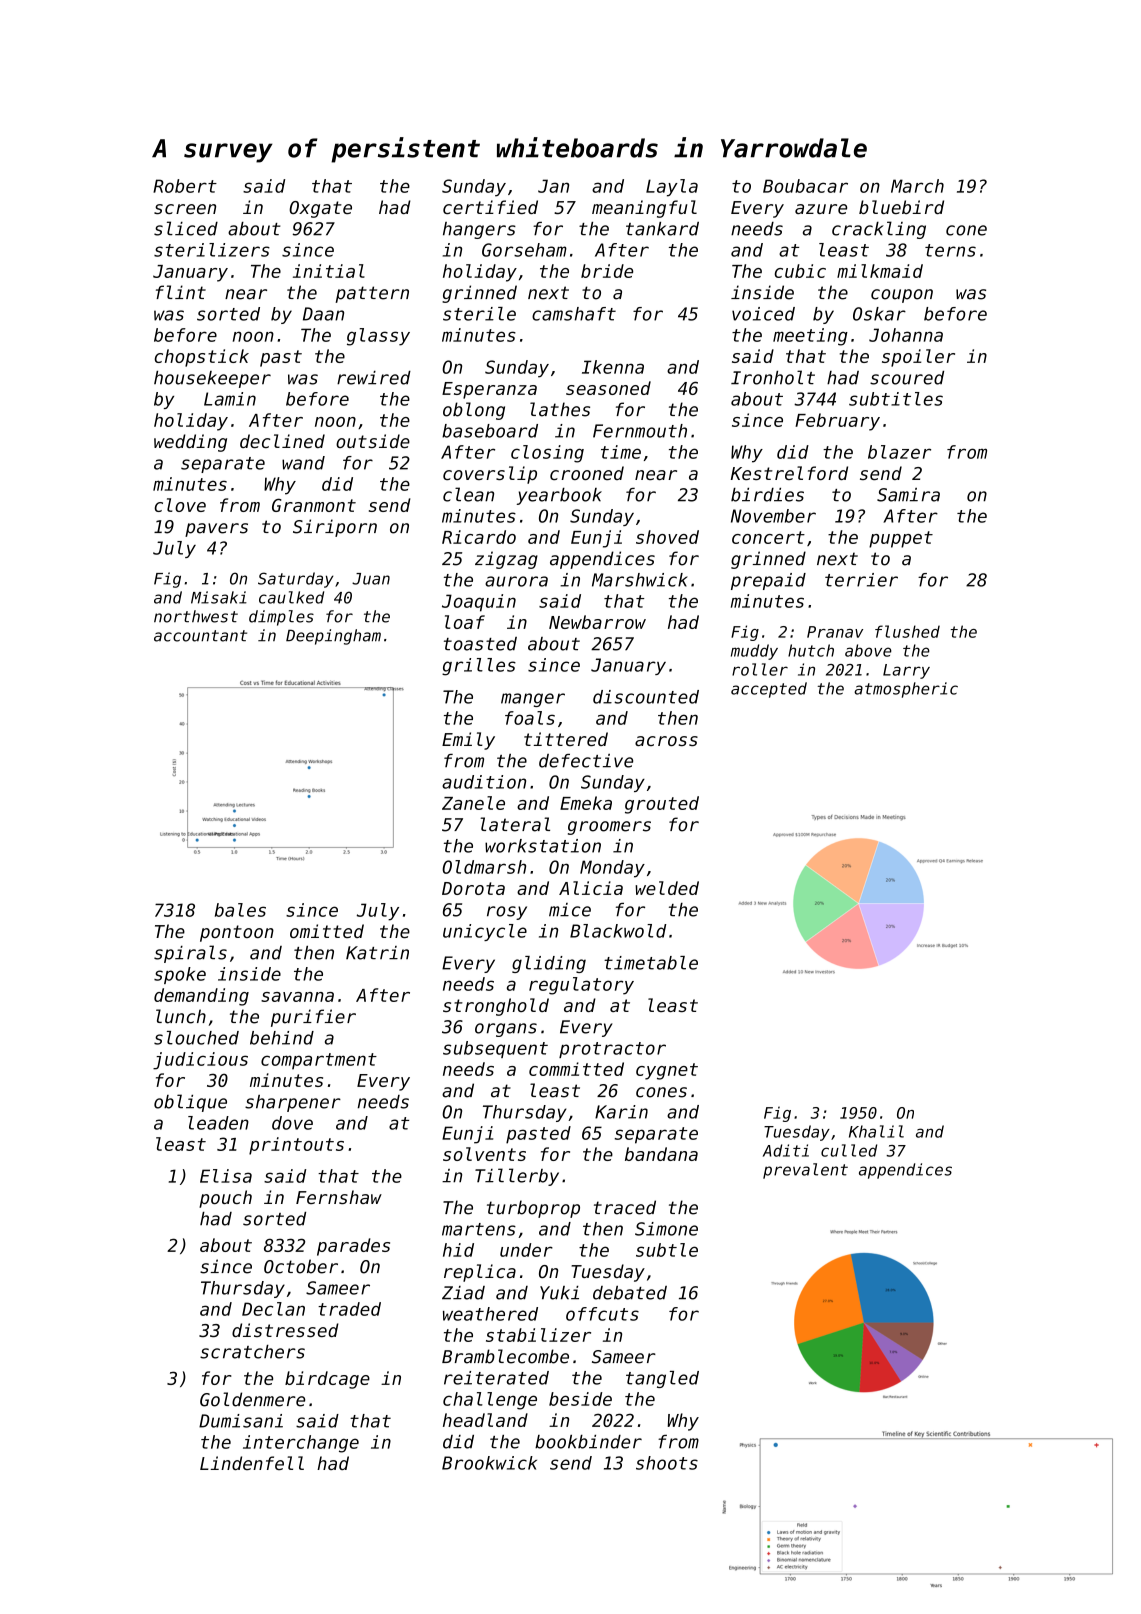 The image size is (1141, 1614). I want to click on Tillerby, so click(517, 1177).
